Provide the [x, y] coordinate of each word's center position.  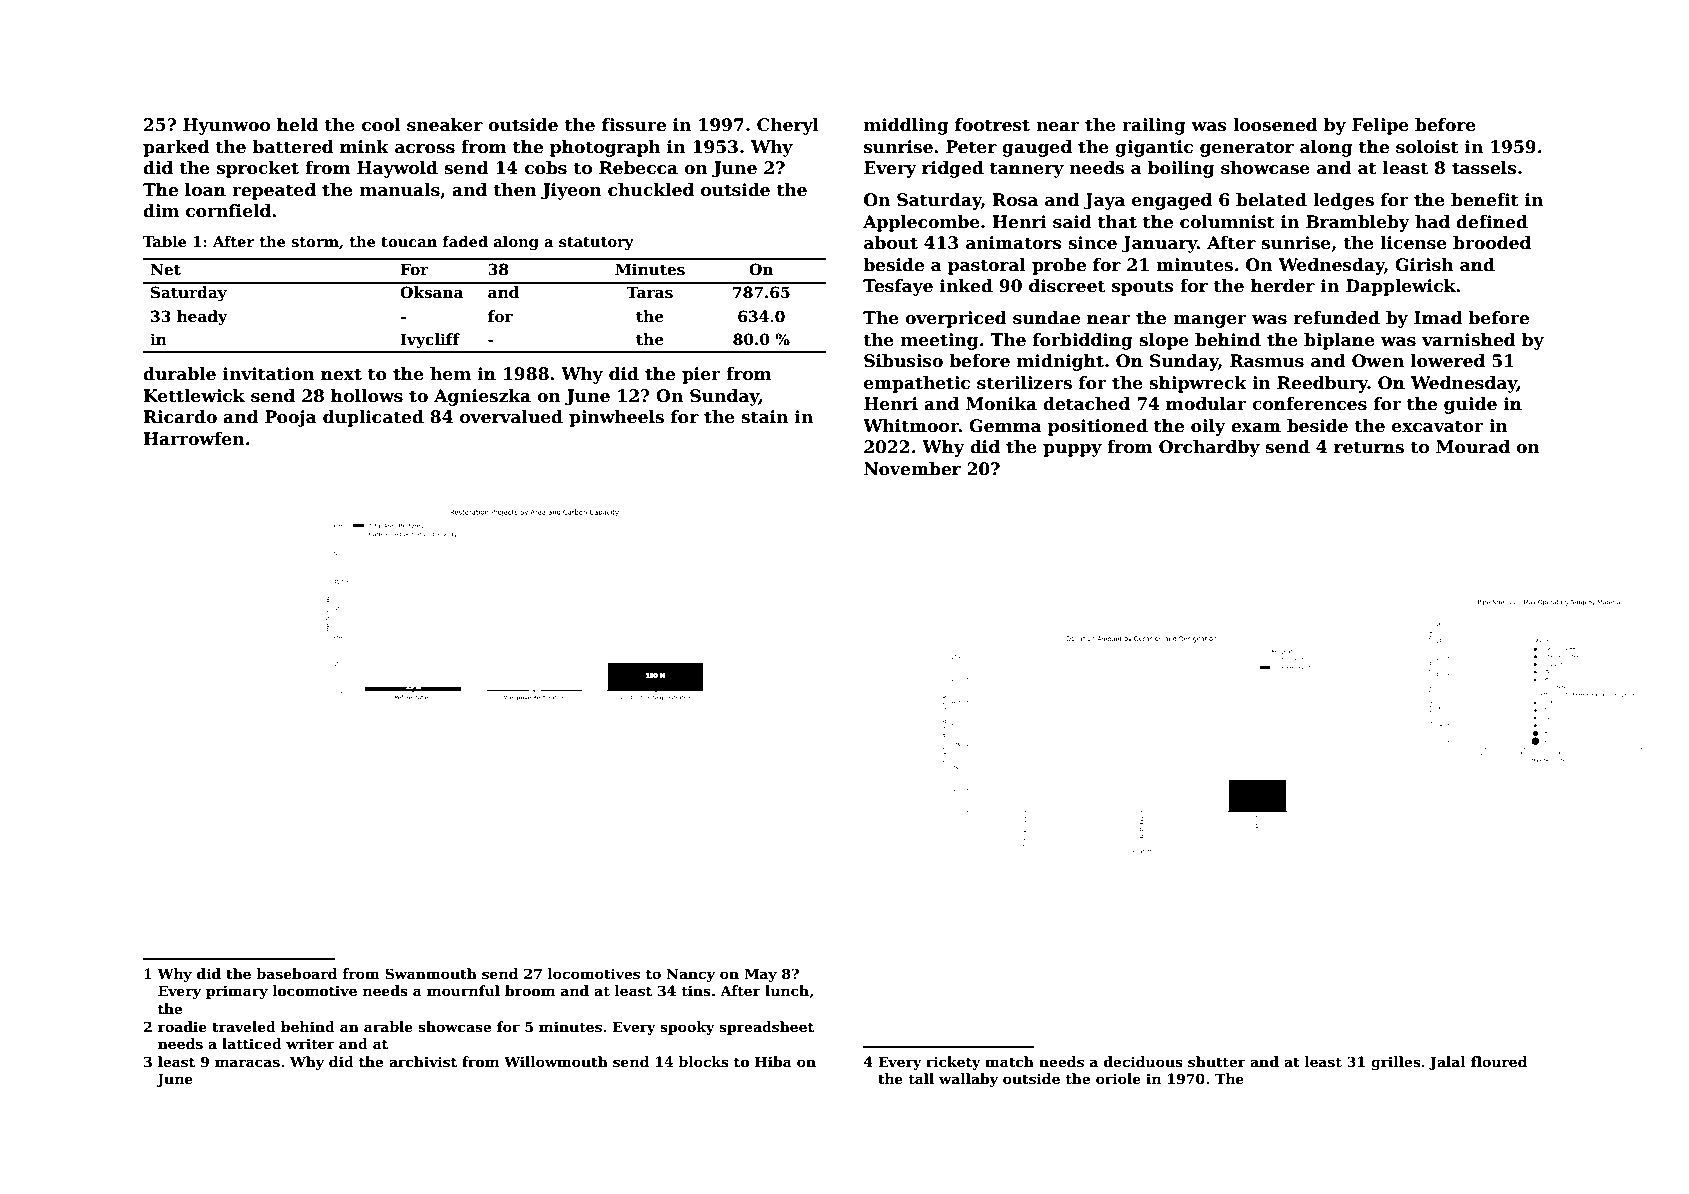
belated [1271, 200]
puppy [1072, 450]
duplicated [373, 418]
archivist [423, 1061]
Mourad [1473, 447]
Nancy [690, 975]
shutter [1217, 1061]
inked [966, 286]
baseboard [296, 973]
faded [465, 241]
